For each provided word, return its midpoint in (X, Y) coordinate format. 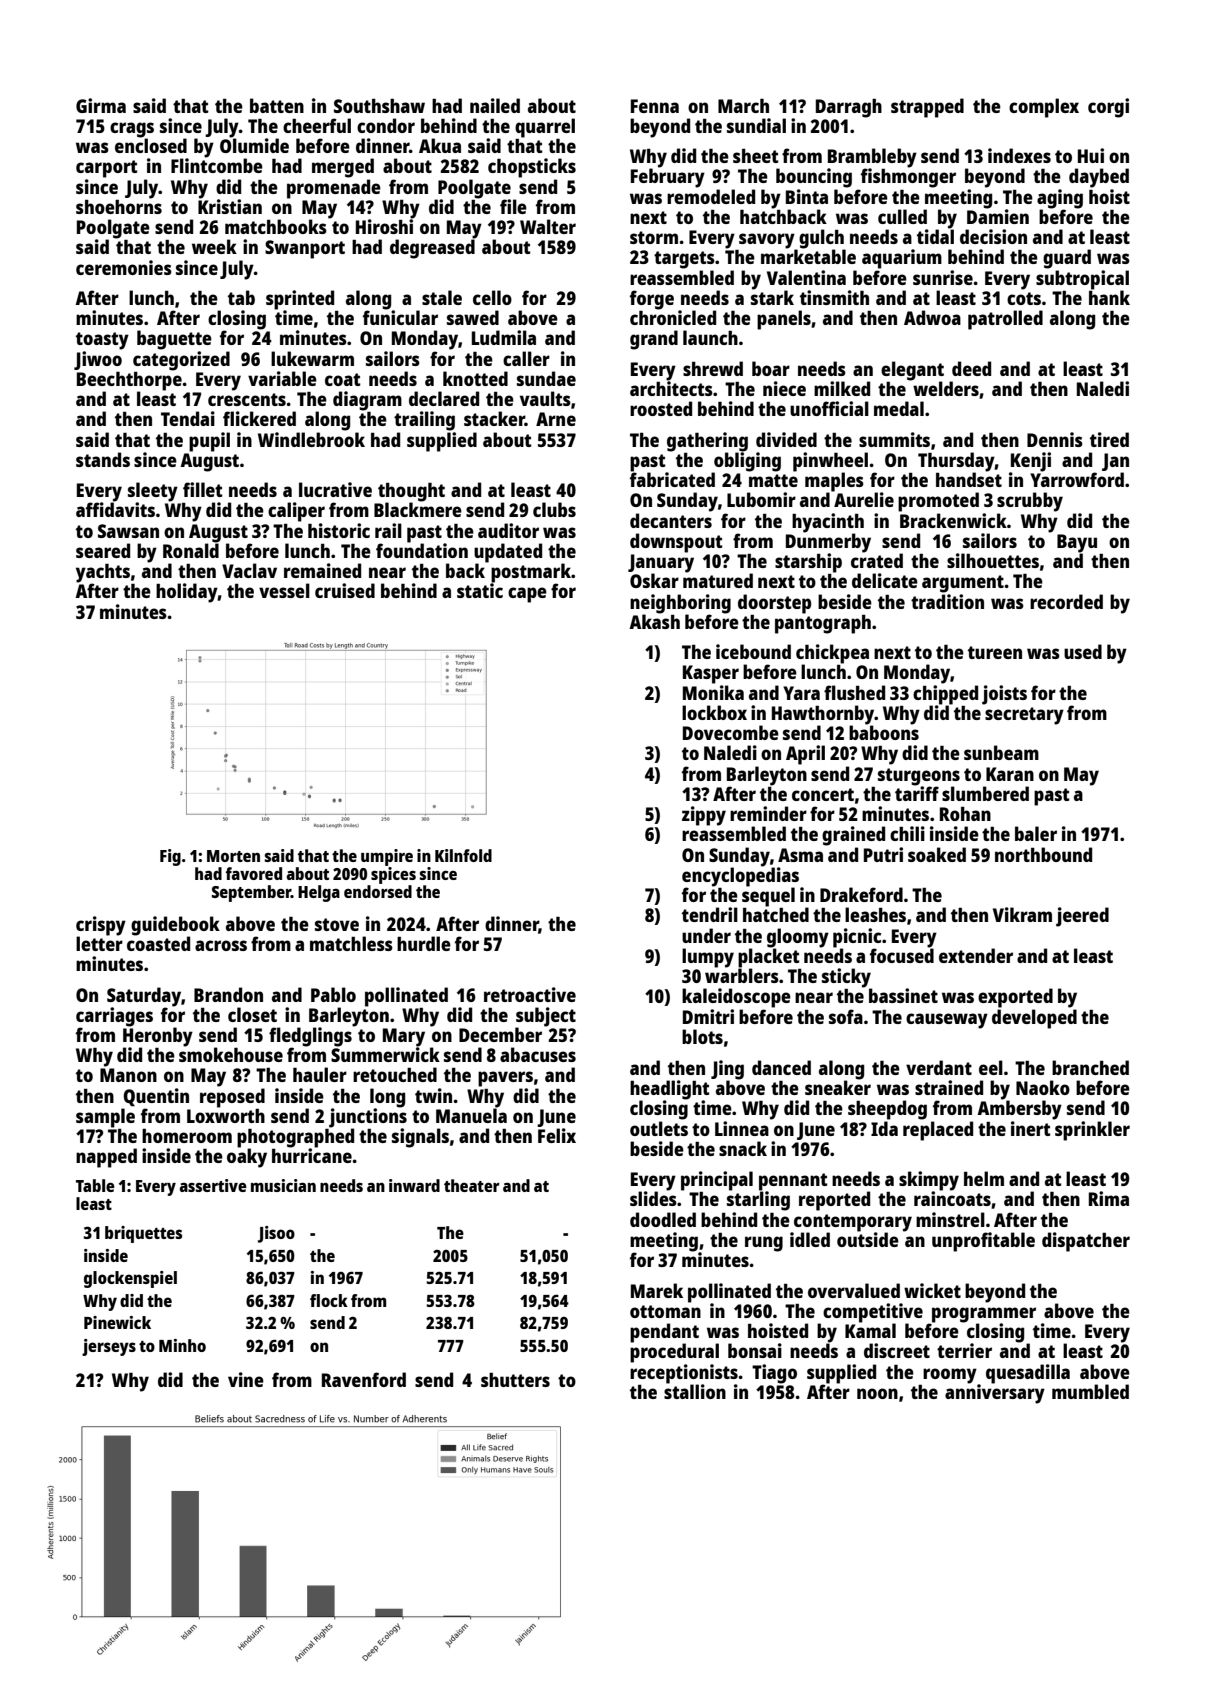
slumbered (985, 793)
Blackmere (418, 509)
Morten (233, 856)
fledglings (310, 1037)
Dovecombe (731, 732)
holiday (187, 593)
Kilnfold (463, 855)
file (513, 206)
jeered (1082, 917)
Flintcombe (217, 165)
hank (1109, 297)
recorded (1066, 601)
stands (103, 459)
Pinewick (117, 1322)
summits (894, 439)
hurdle (424, 943)
